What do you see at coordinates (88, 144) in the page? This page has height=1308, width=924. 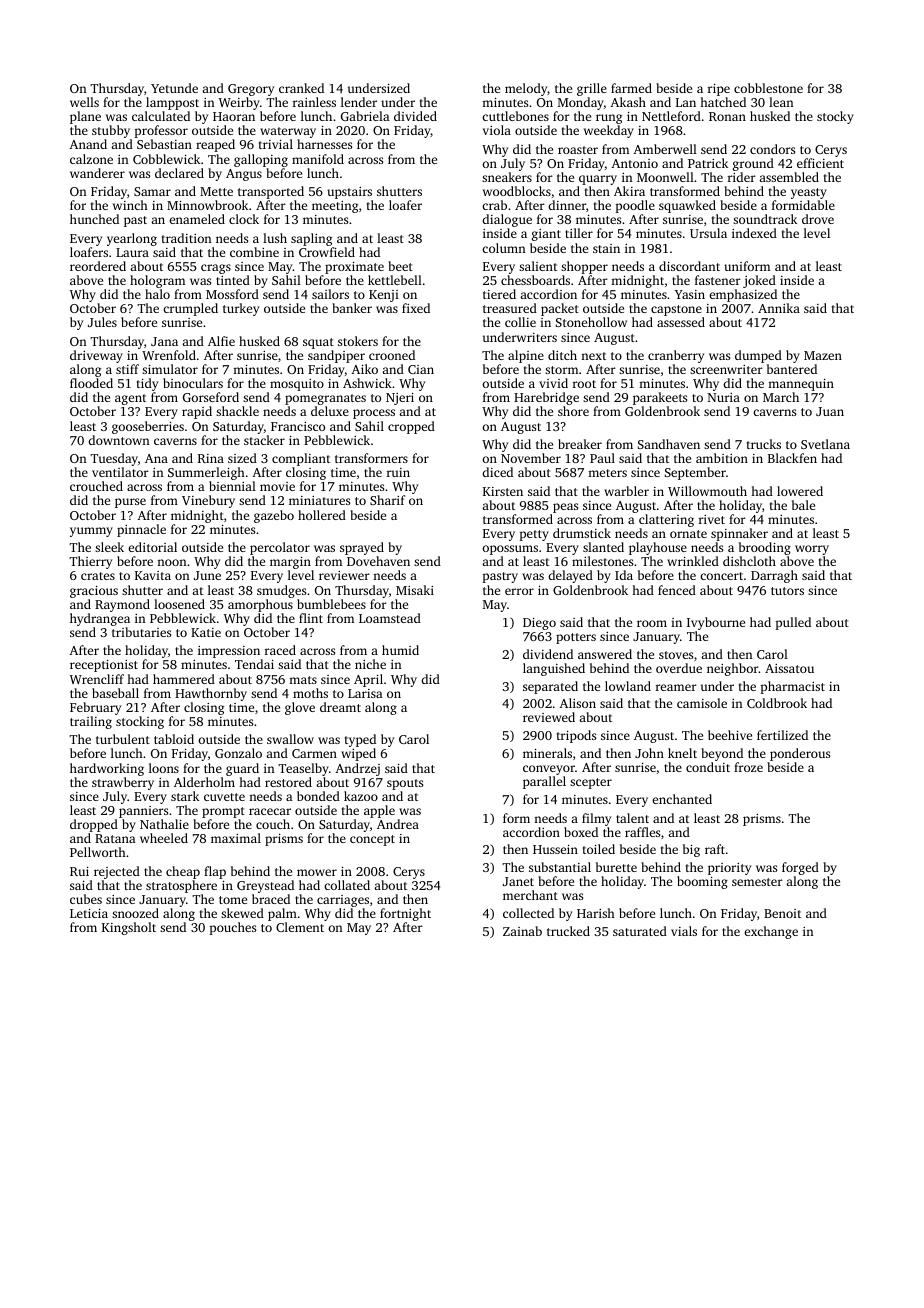 I see `Anand` at bounding box center [88, 144].
